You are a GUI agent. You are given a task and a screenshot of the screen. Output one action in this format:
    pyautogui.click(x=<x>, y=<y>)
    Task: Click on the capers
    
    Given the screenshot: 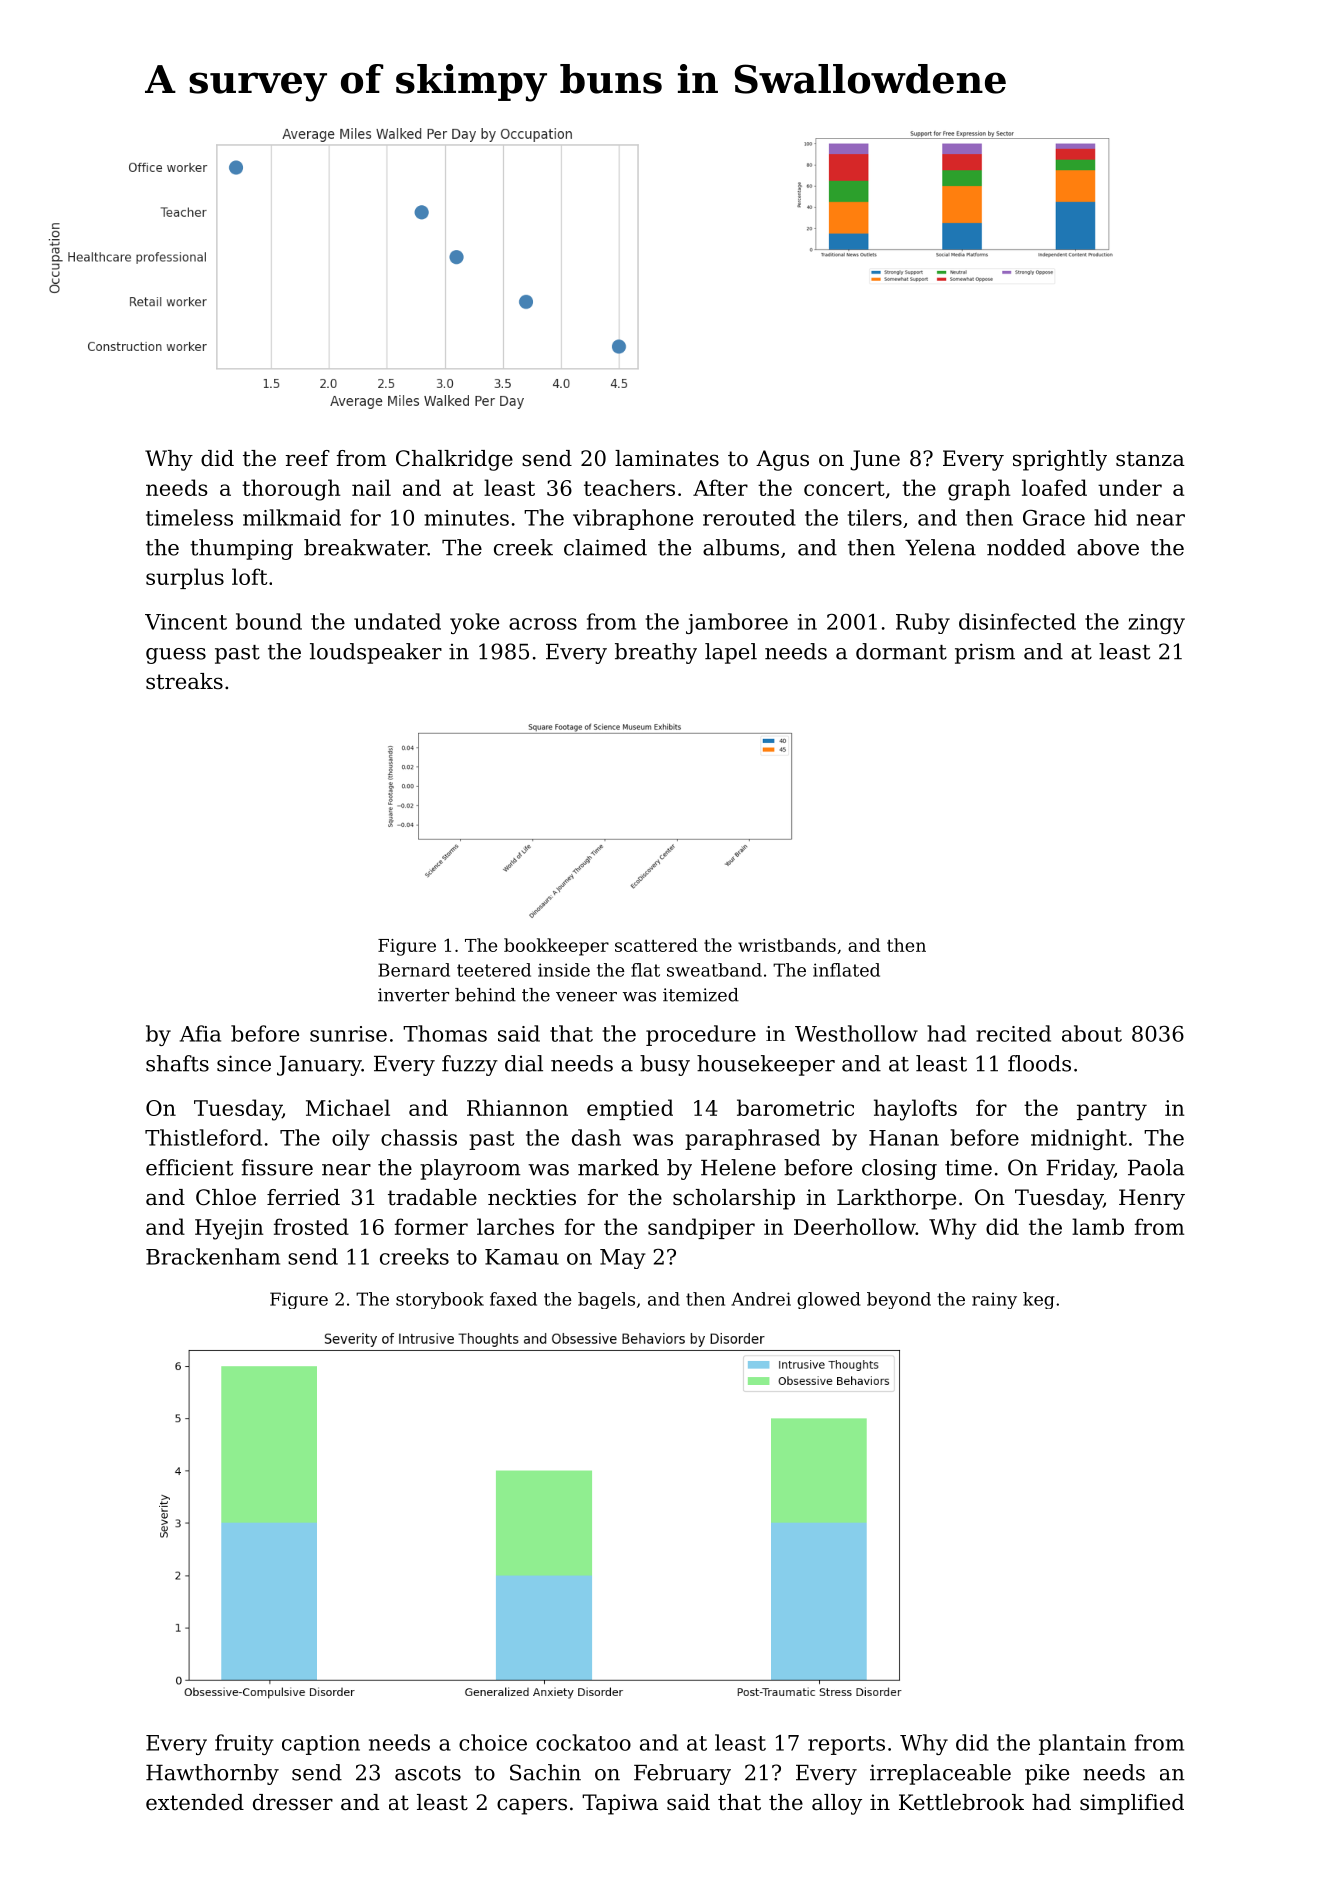 What is the action you would take?
    pyautogui.click(x=532, y=1806)
